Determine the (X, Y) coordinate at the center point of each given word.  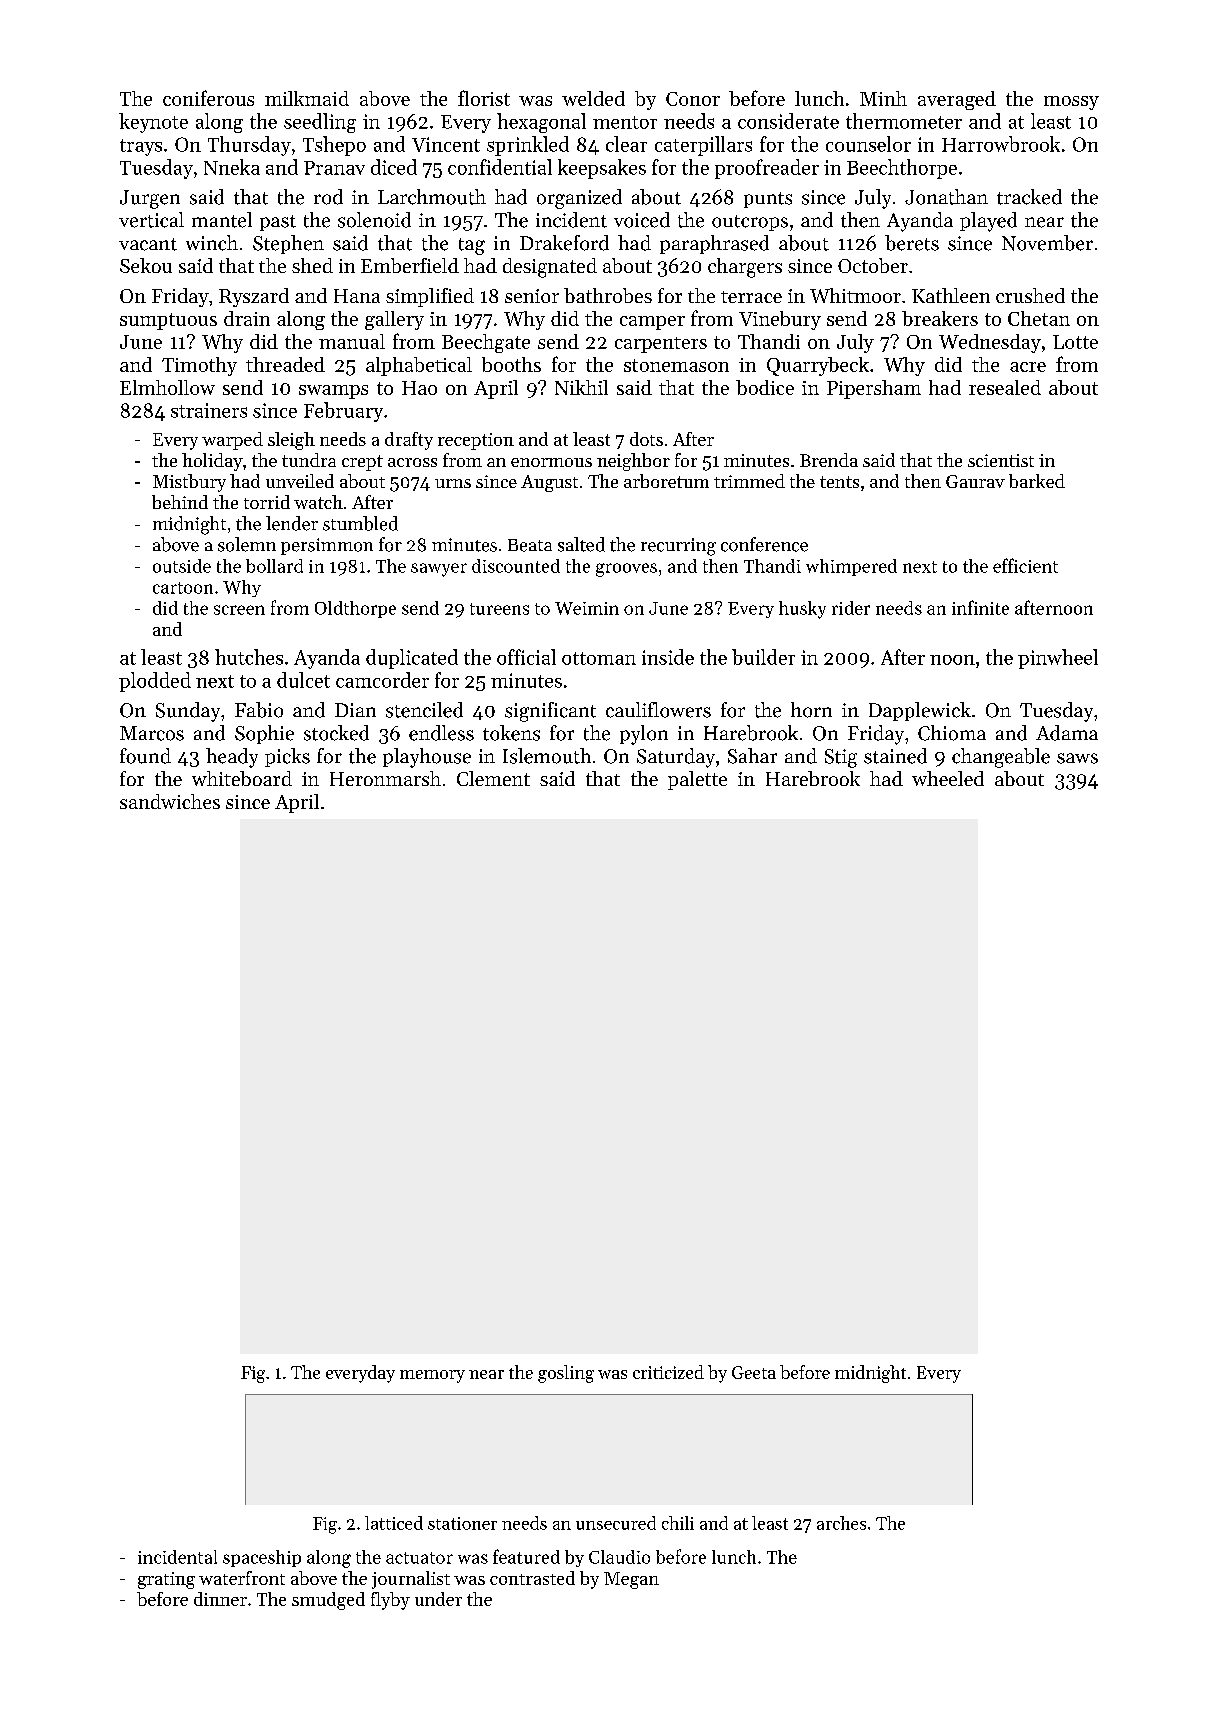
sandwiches (170, 801)
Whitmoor (855, 295)
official (526, 657)
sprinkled (528, 146)
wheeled (948, 778)
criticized (668, 1372)
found (145, 756)
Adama (1067, 733)
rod (328, 197)
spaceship (262, 1558)
